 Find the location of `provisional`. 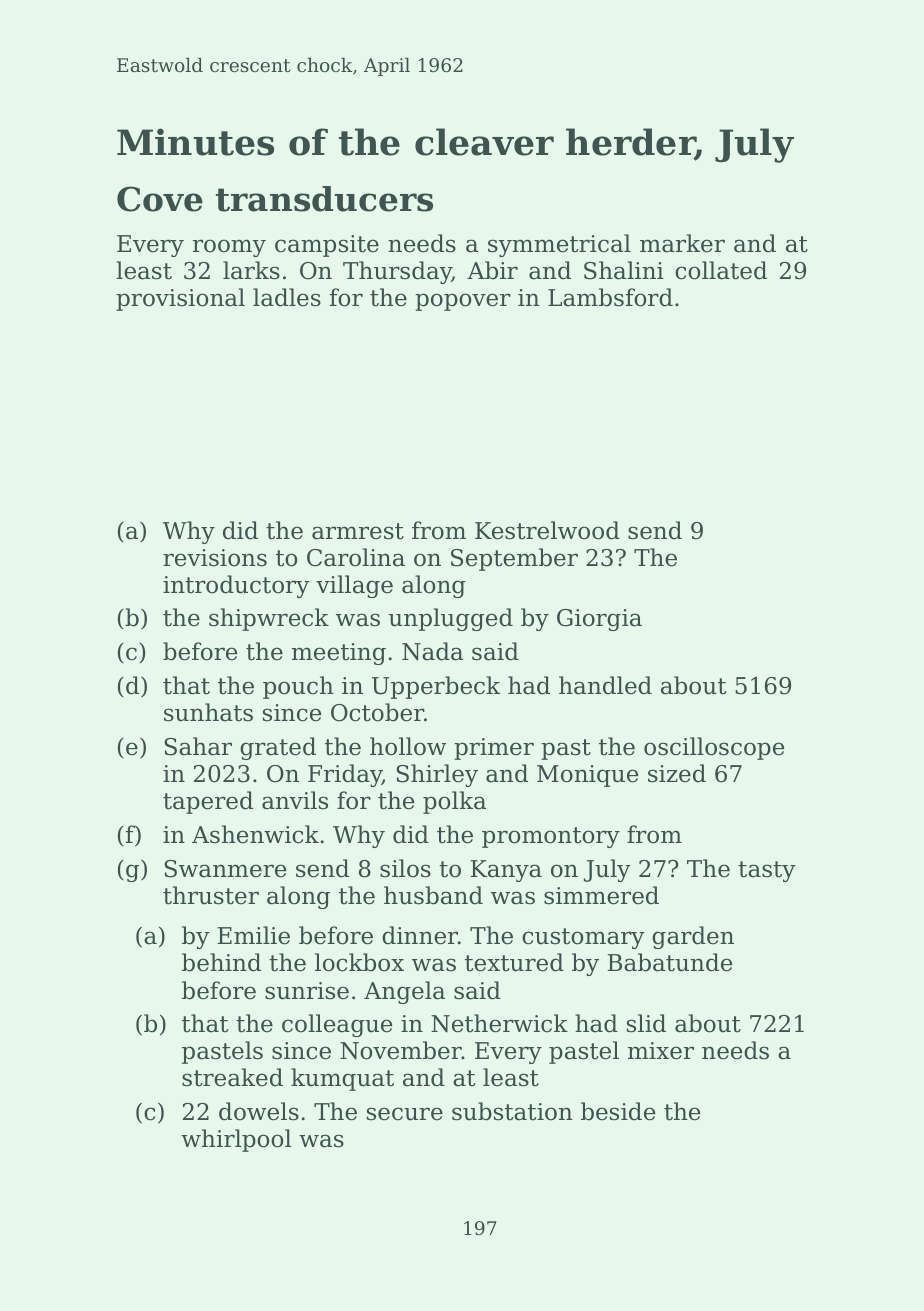

provisional is located at coordinates (180, 299).
